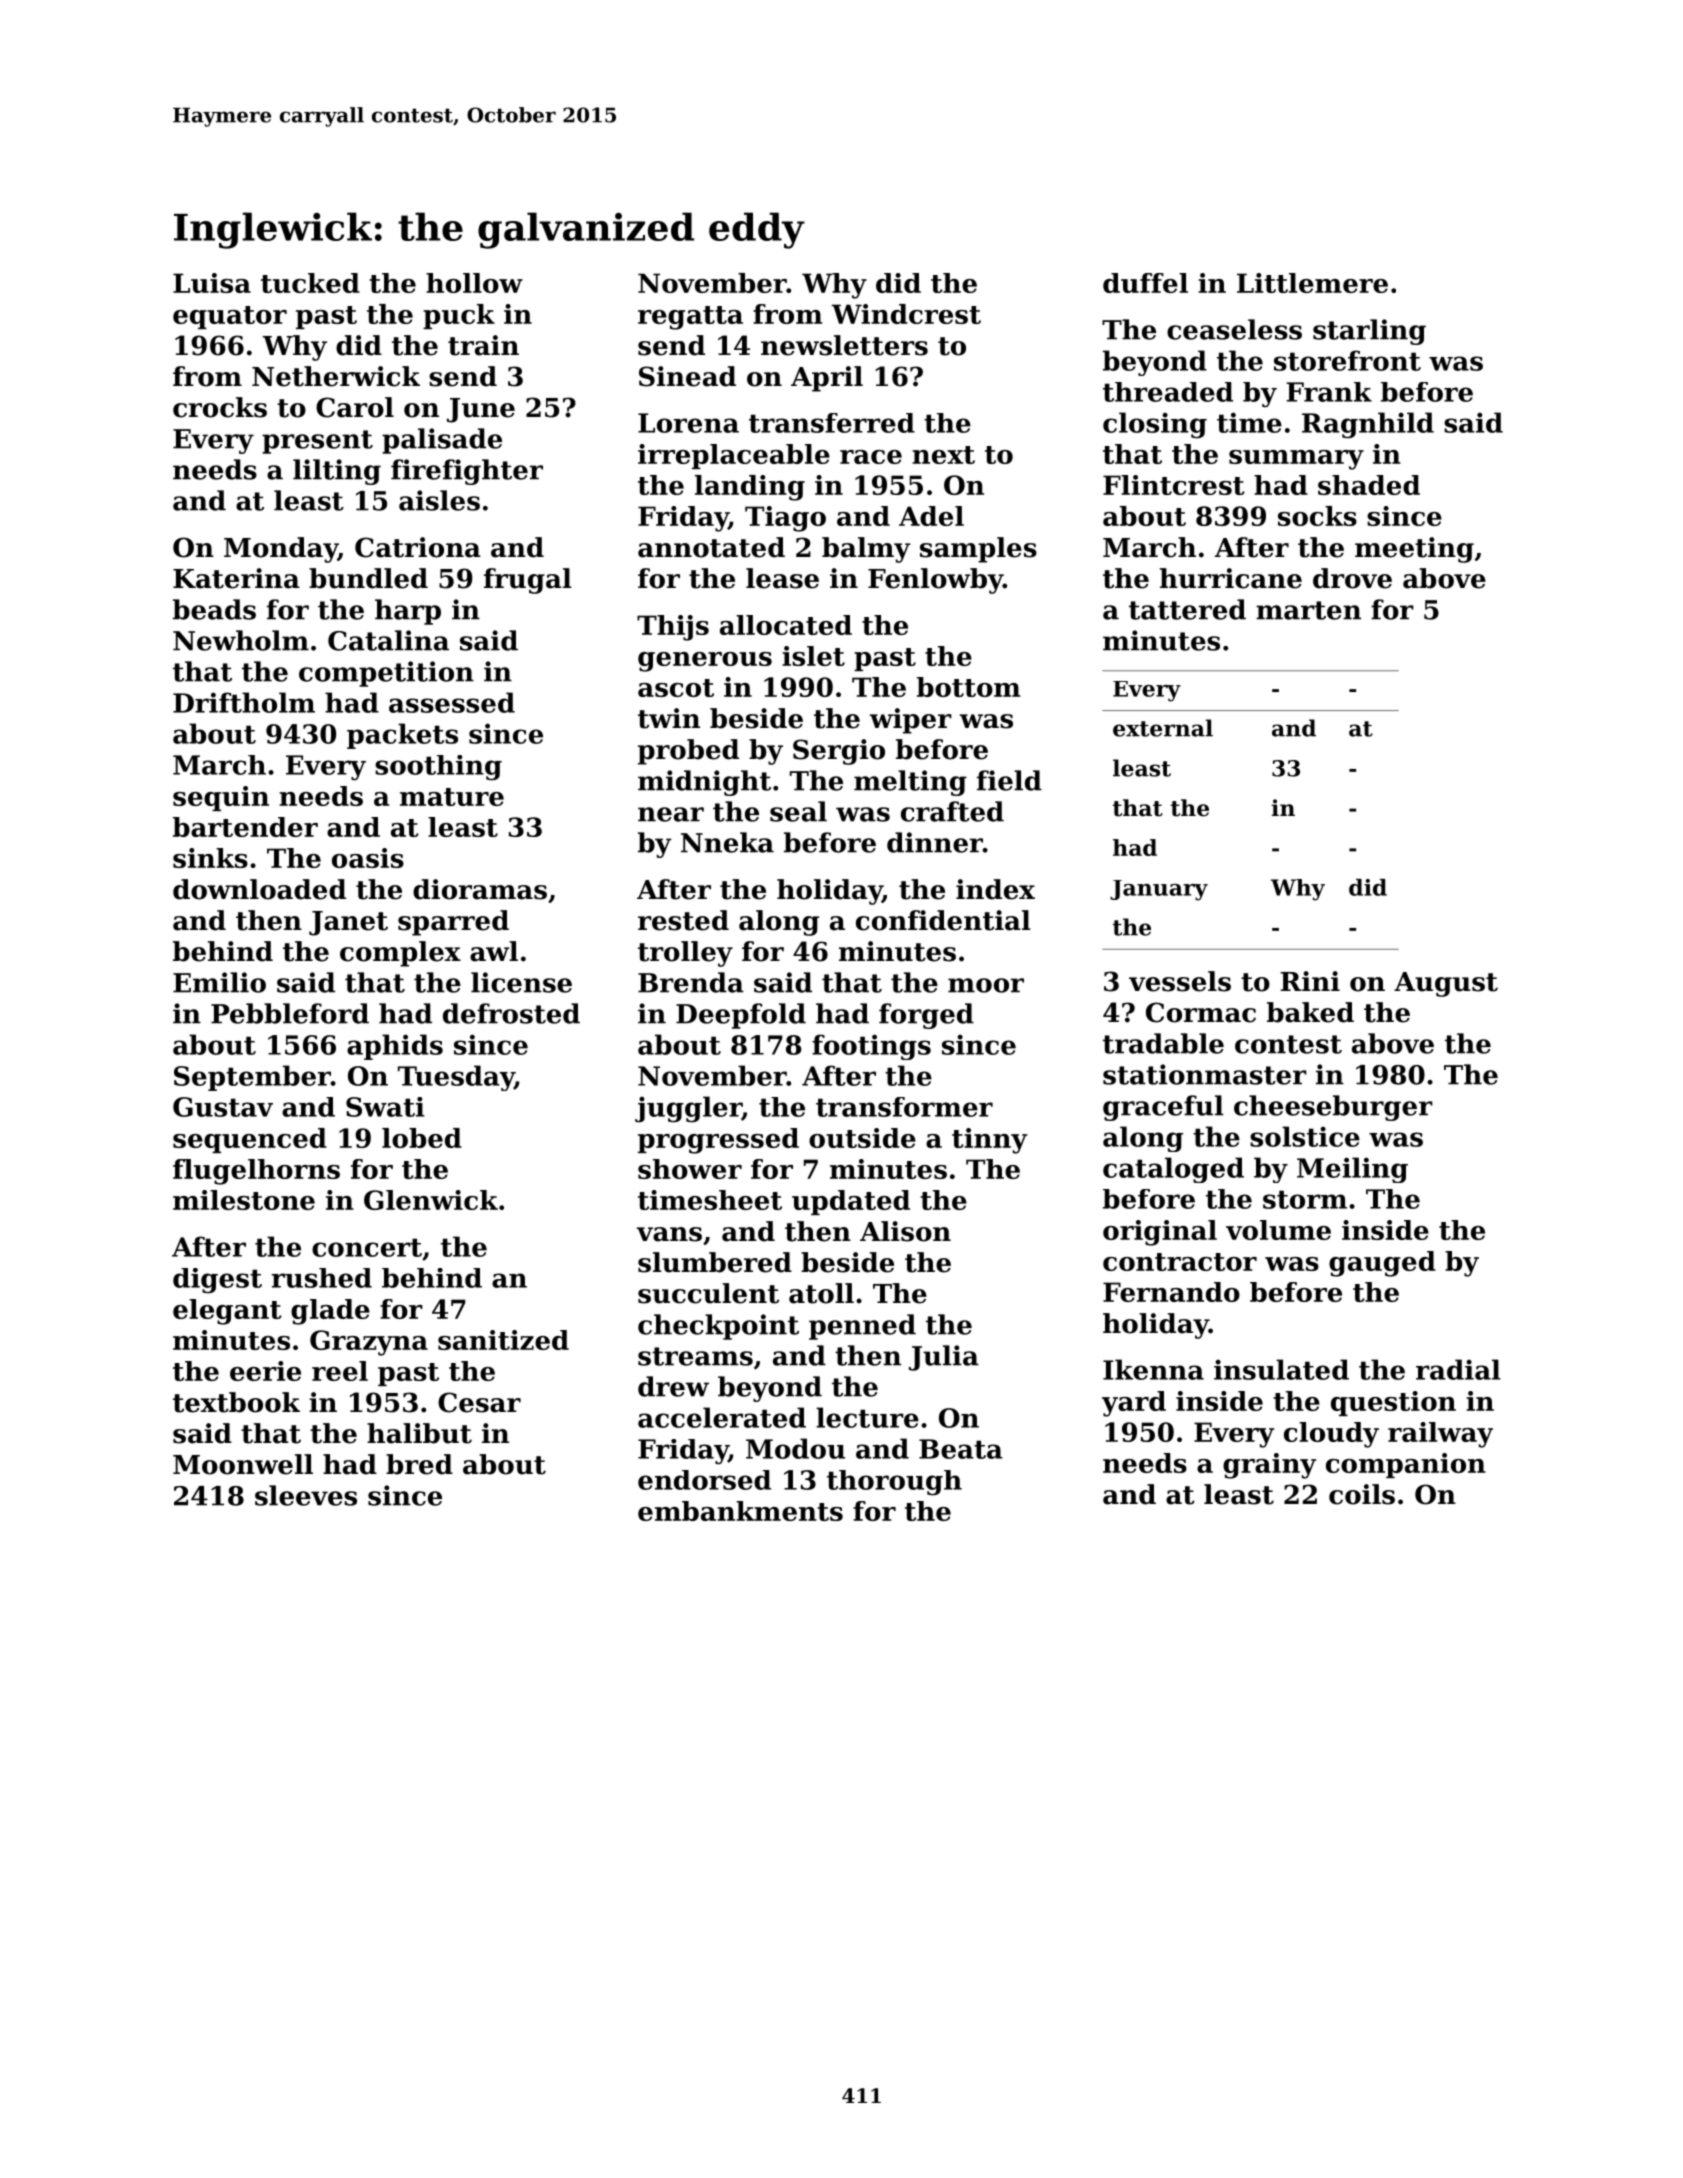  I want to click on external, so click(1163, 728).
